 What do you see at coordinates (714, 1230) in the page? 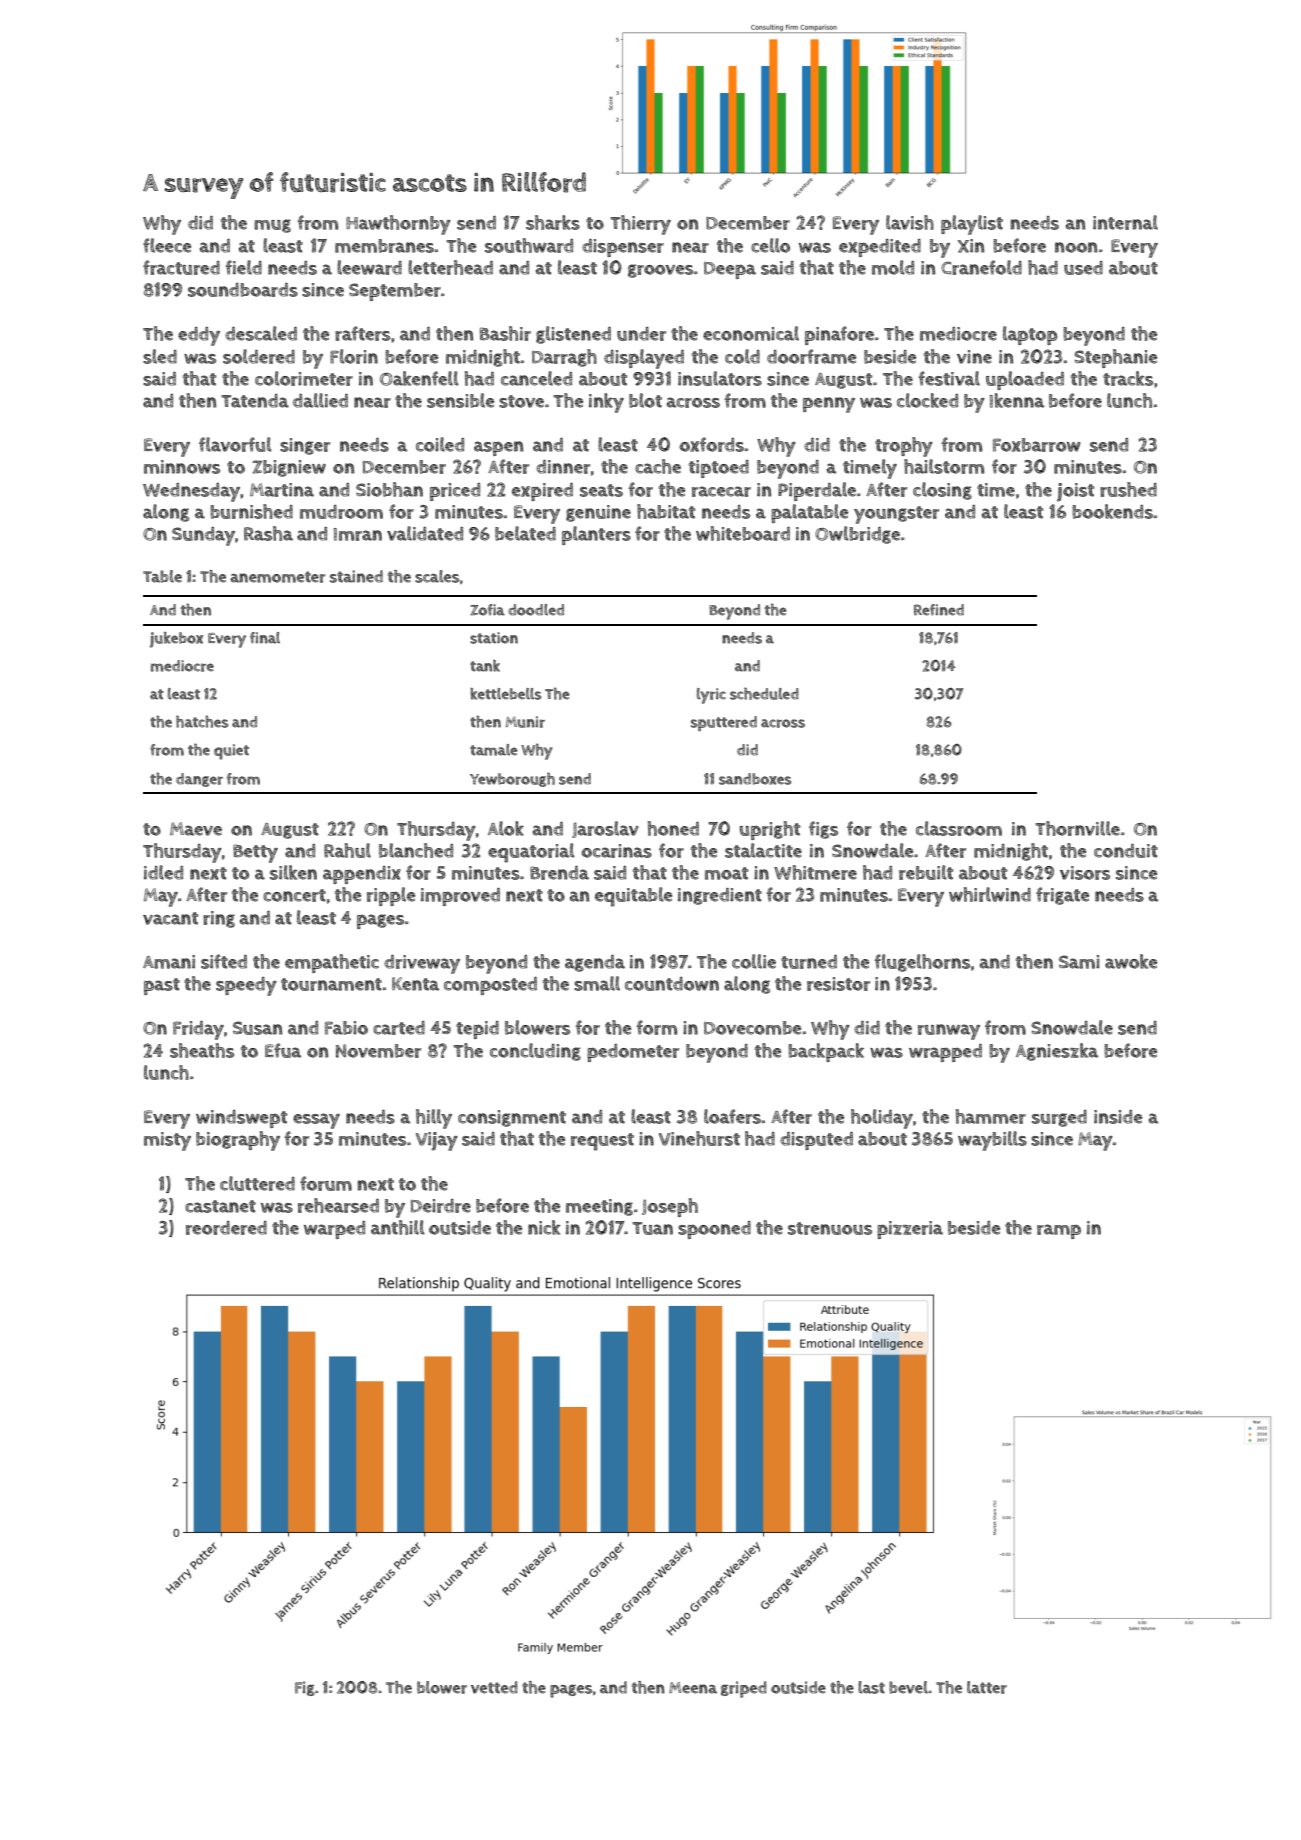
I see `spooned` at bounding box center [714, 1230].
